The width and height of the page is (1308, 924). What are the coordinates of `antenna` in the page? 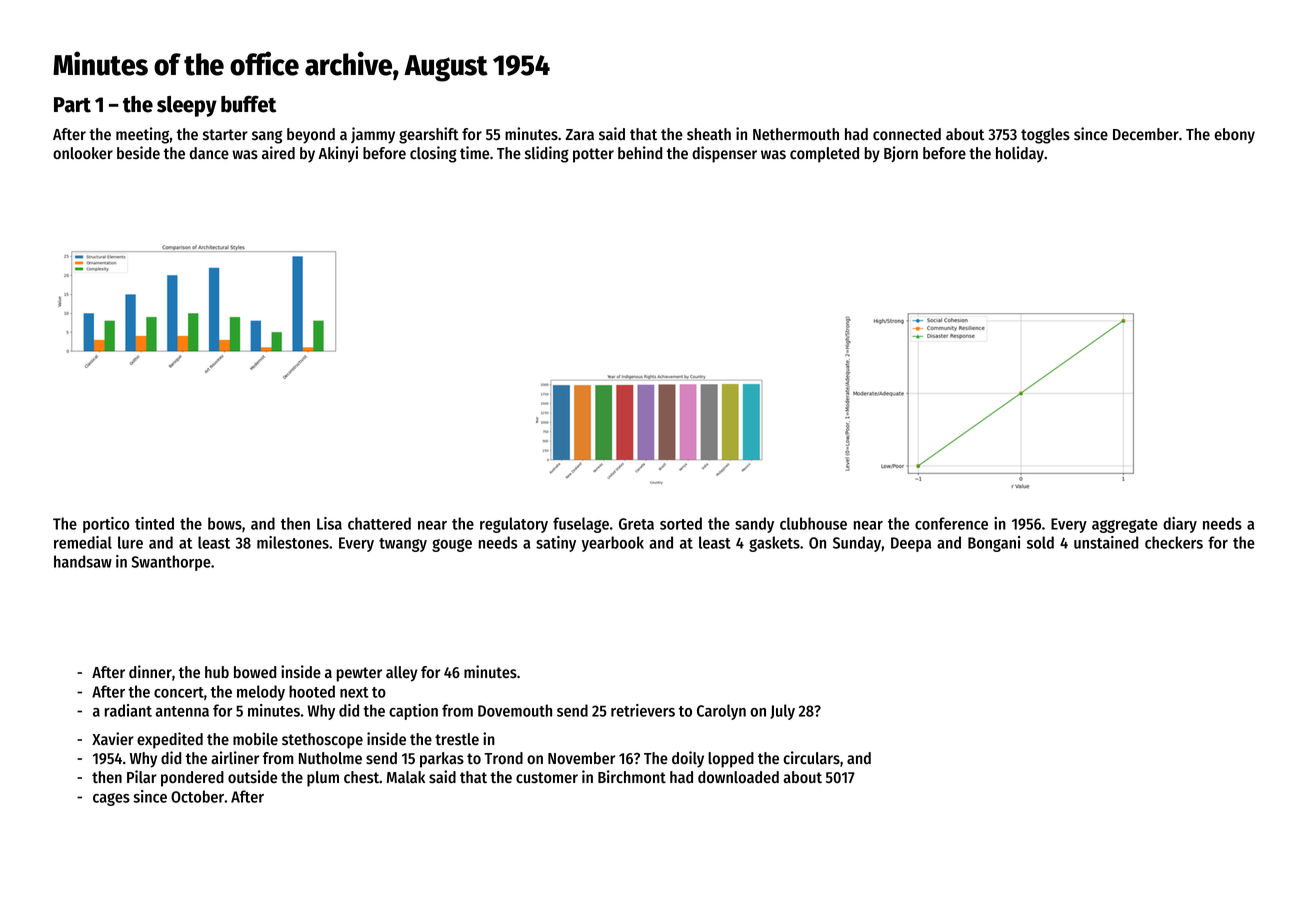 It's located at (182, 711).
